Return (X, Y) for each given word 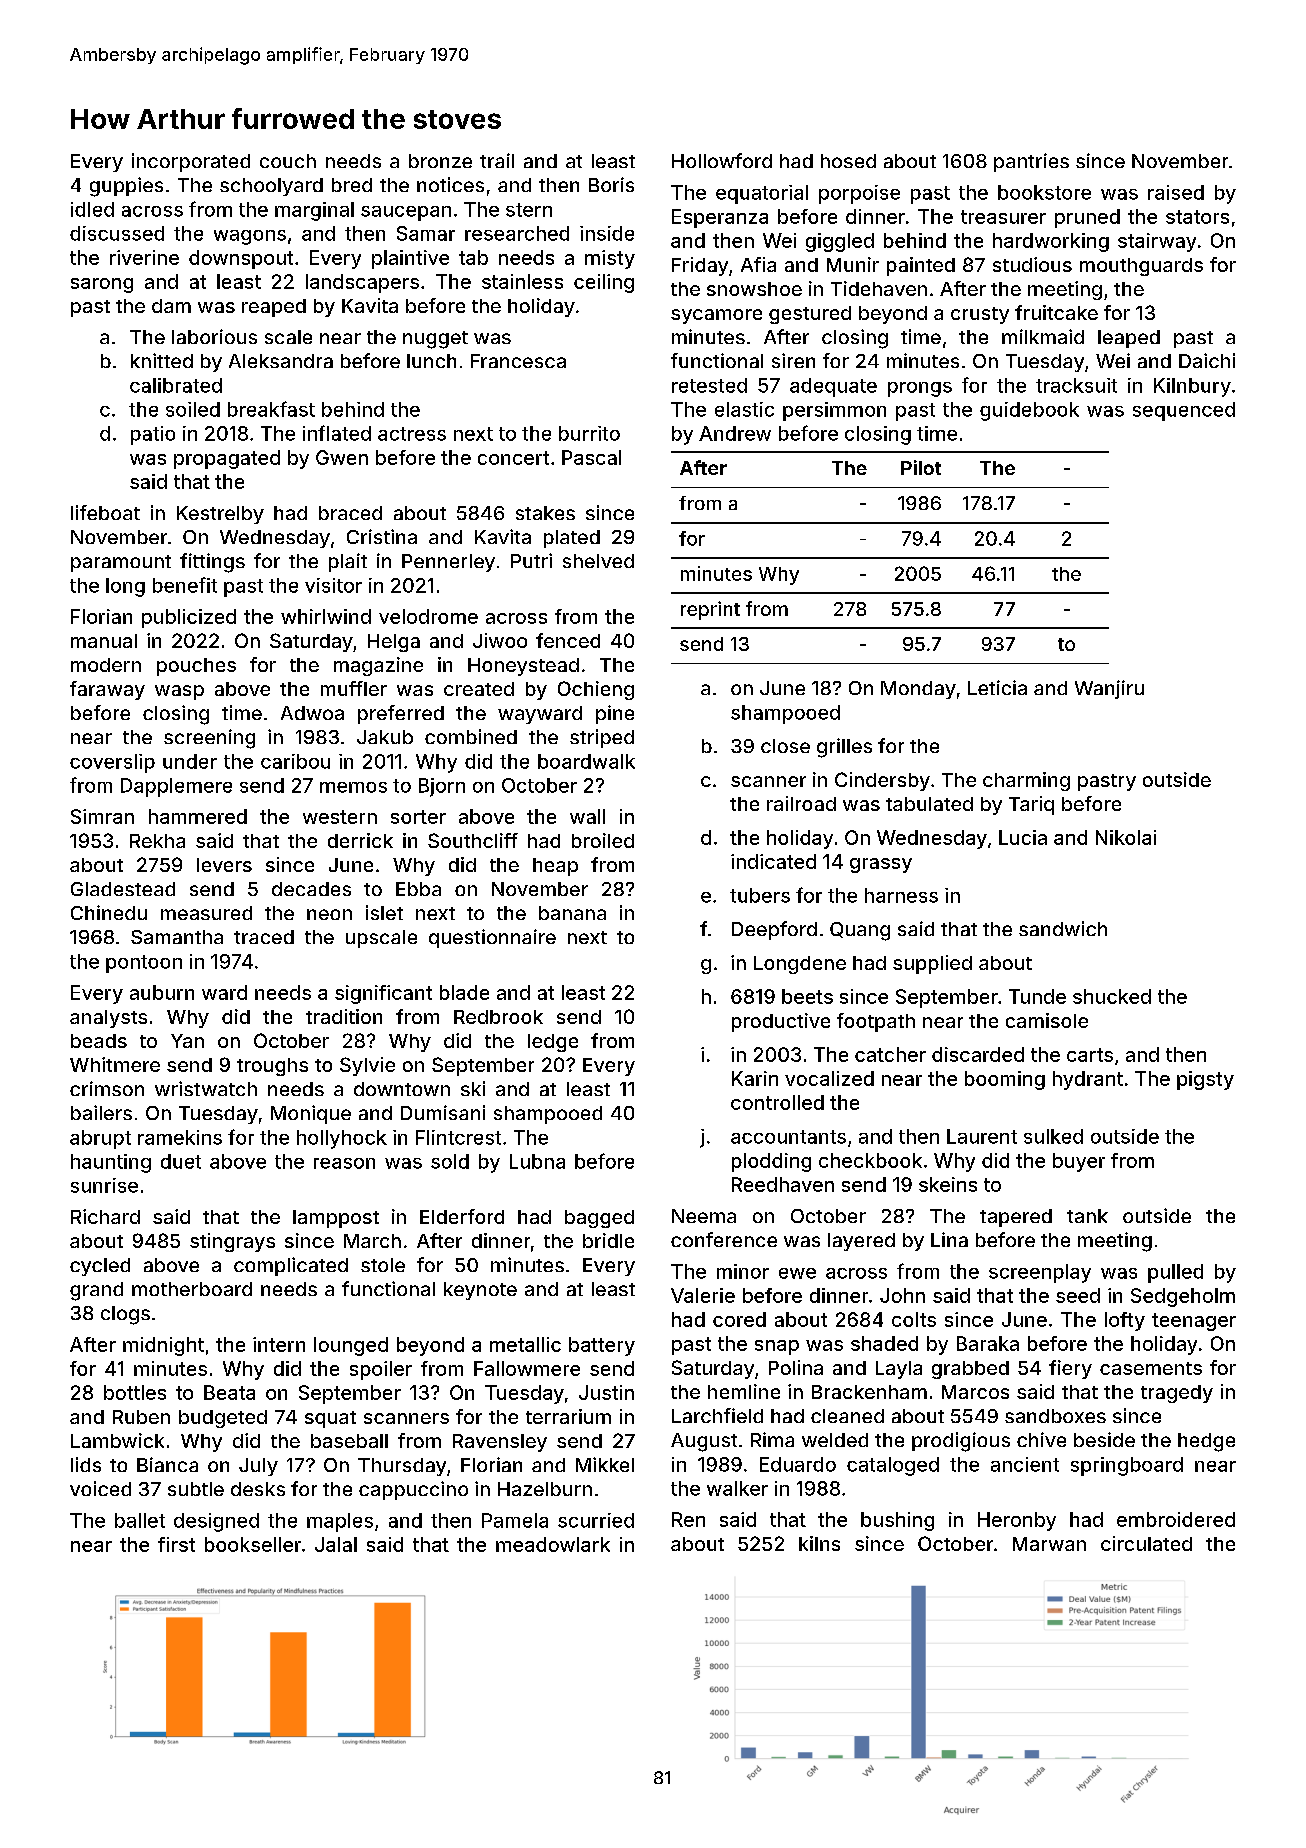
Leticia (997, 687)
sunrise (104, 1185)
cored (739, 1319)
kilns (819, 1543)
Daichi (1207, 360)
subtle (196, 1489)
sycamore (716, 316)
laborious (214, 336)
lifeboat (105, 512)
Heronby (1017, 1521)
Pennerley (448, 563)
